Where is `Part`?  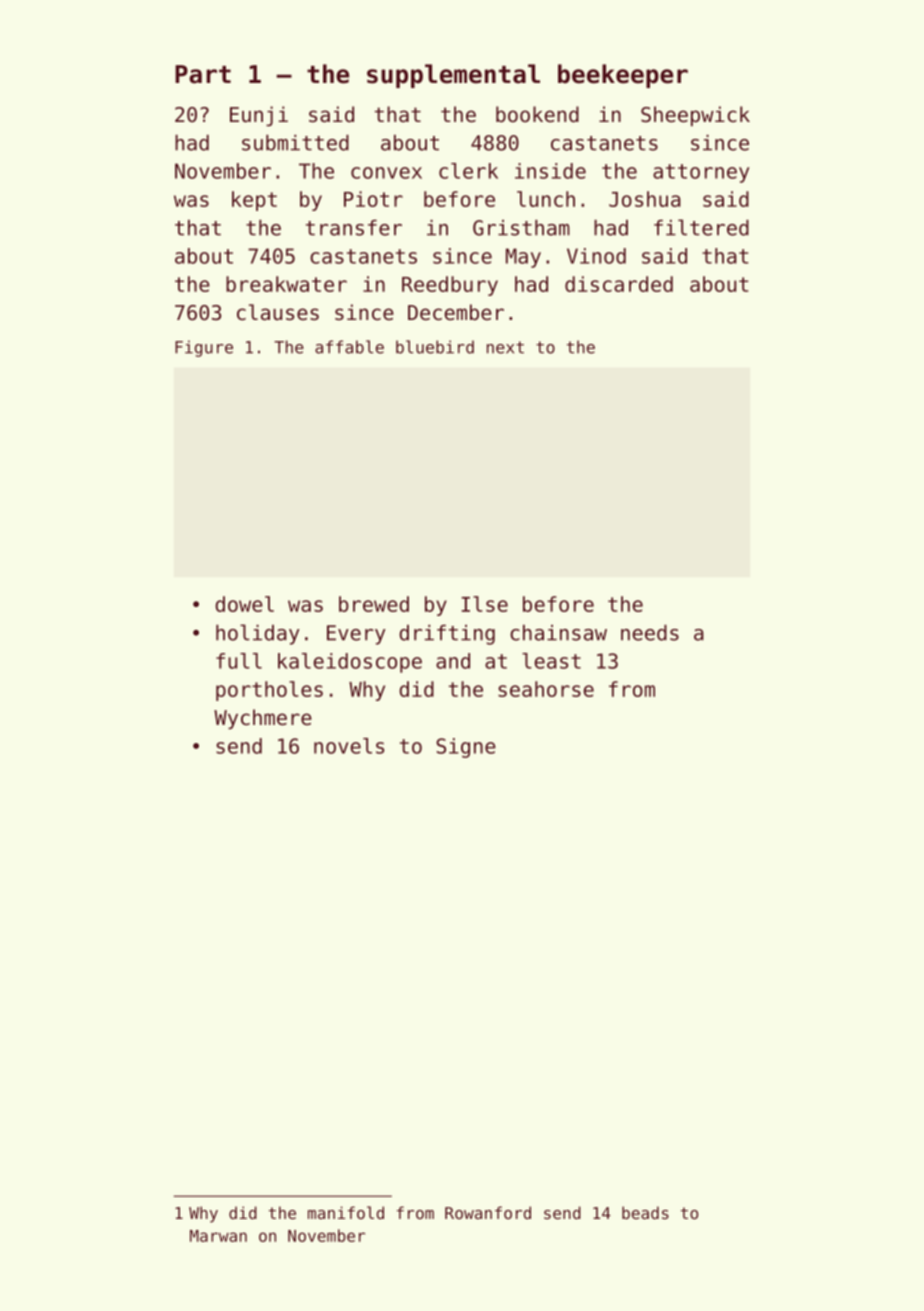
Part is located at coordinates (203, 74).
